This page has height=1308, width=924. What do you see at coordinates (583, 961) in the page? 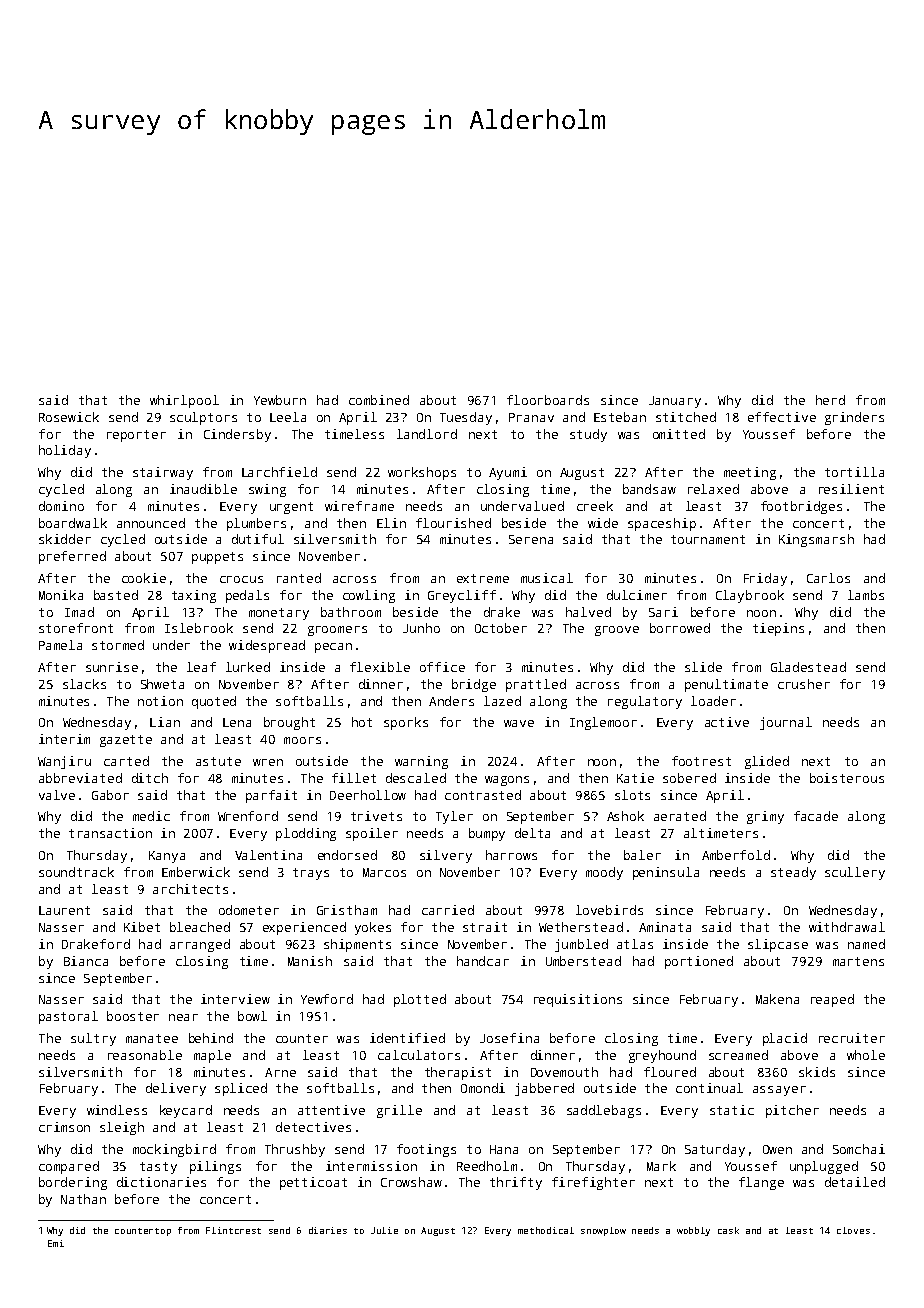
I see `Umberstead` at bounding box center [583, 961].
